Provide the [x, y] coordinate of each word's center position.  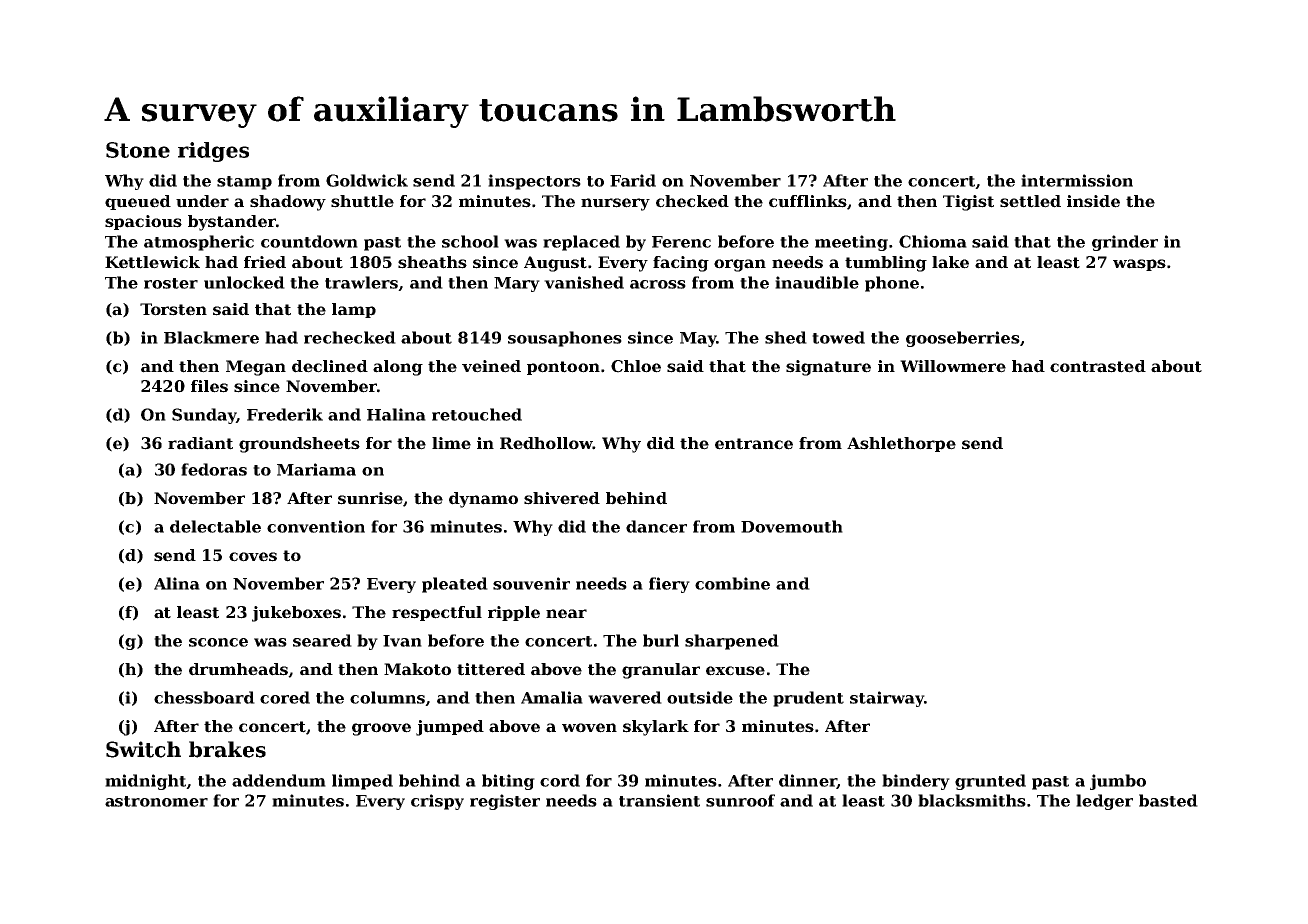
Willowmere [953, 366]
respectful [437, 613]
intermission [1077, 180]
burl [661, 640]
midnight [146, 782]
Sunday [204, 416]
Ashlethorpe [901, 444]
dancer [656, 526]
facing [681, 264]
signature [828, 368]
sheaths [432, 262]
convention [316, 526]
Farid [633, 180]
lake [950, 262]
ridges [213, 152]
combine [732, 583]
